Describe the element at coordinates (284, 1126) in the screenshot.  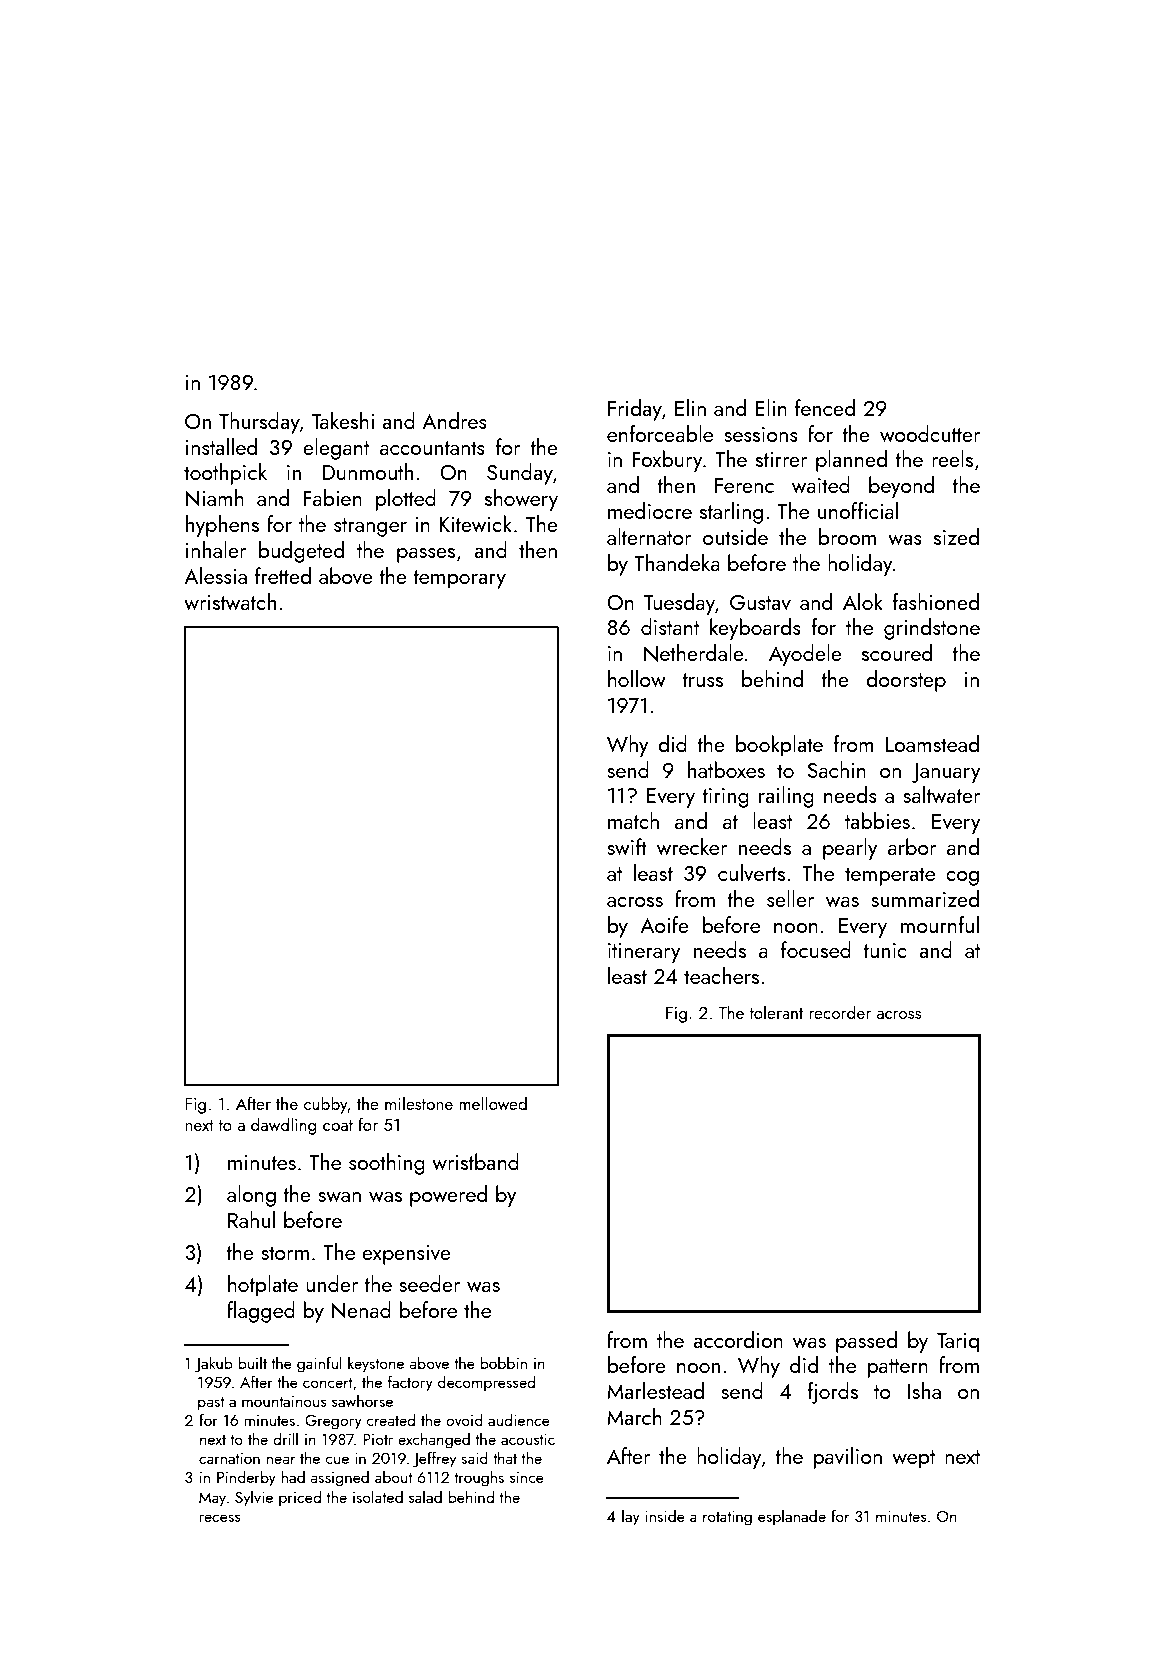
I see `dawdling` at that location.
